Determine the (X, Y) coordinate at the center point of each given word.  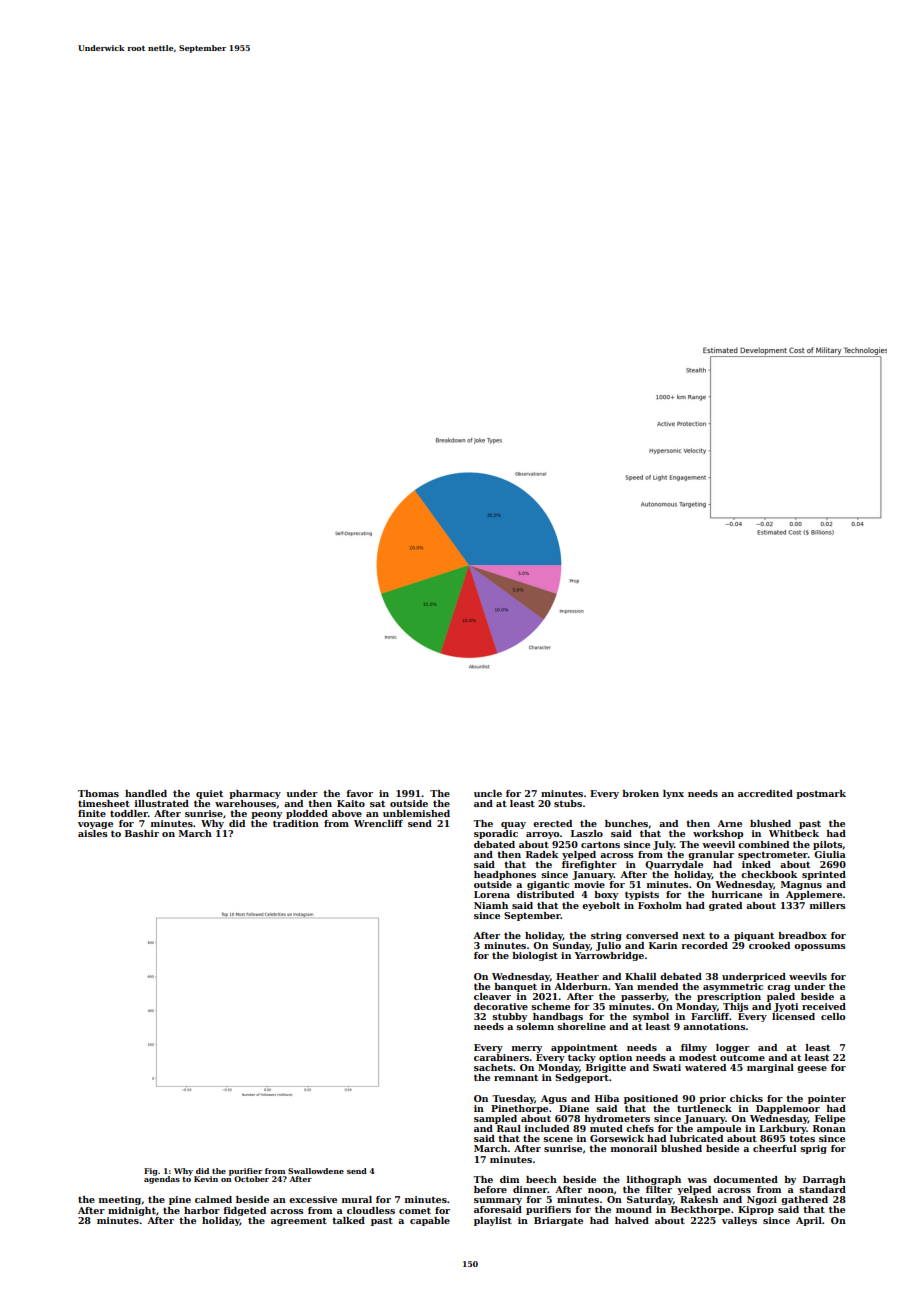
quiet (209, 794)
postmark (821, 794)
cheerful (774, 1148)
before (490, 1189)
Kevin (206, 1179)
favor (359, 793)
